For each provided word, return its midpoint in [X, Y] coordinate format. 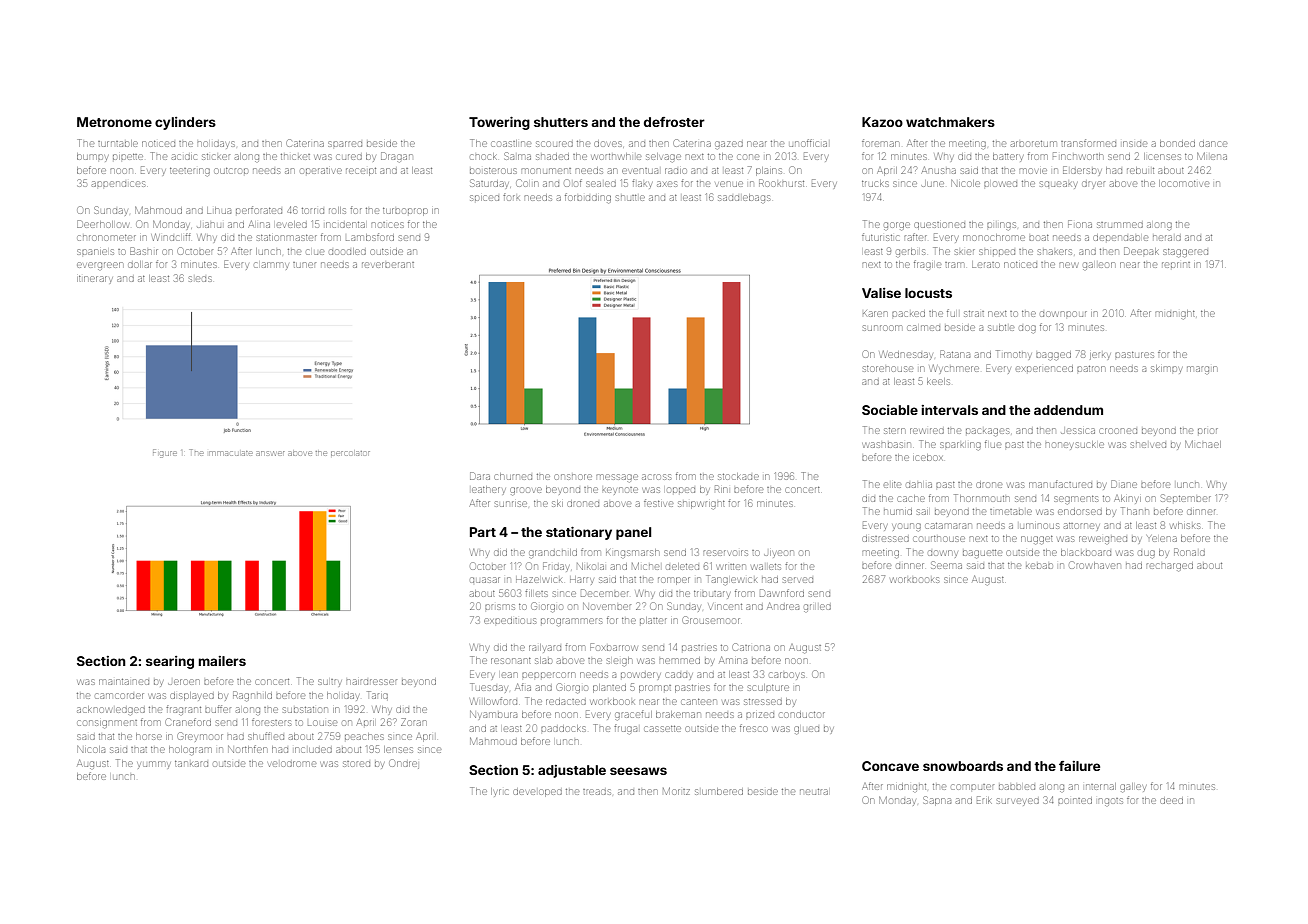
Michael [1203, 444]
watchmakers [950, 122]
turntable [118, 143]
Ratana [955, 354]
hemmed [679, 661]
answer [271, 453]
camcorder [120, 696]
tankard [191, 764]
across [656, 477]
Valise [881, 293]
